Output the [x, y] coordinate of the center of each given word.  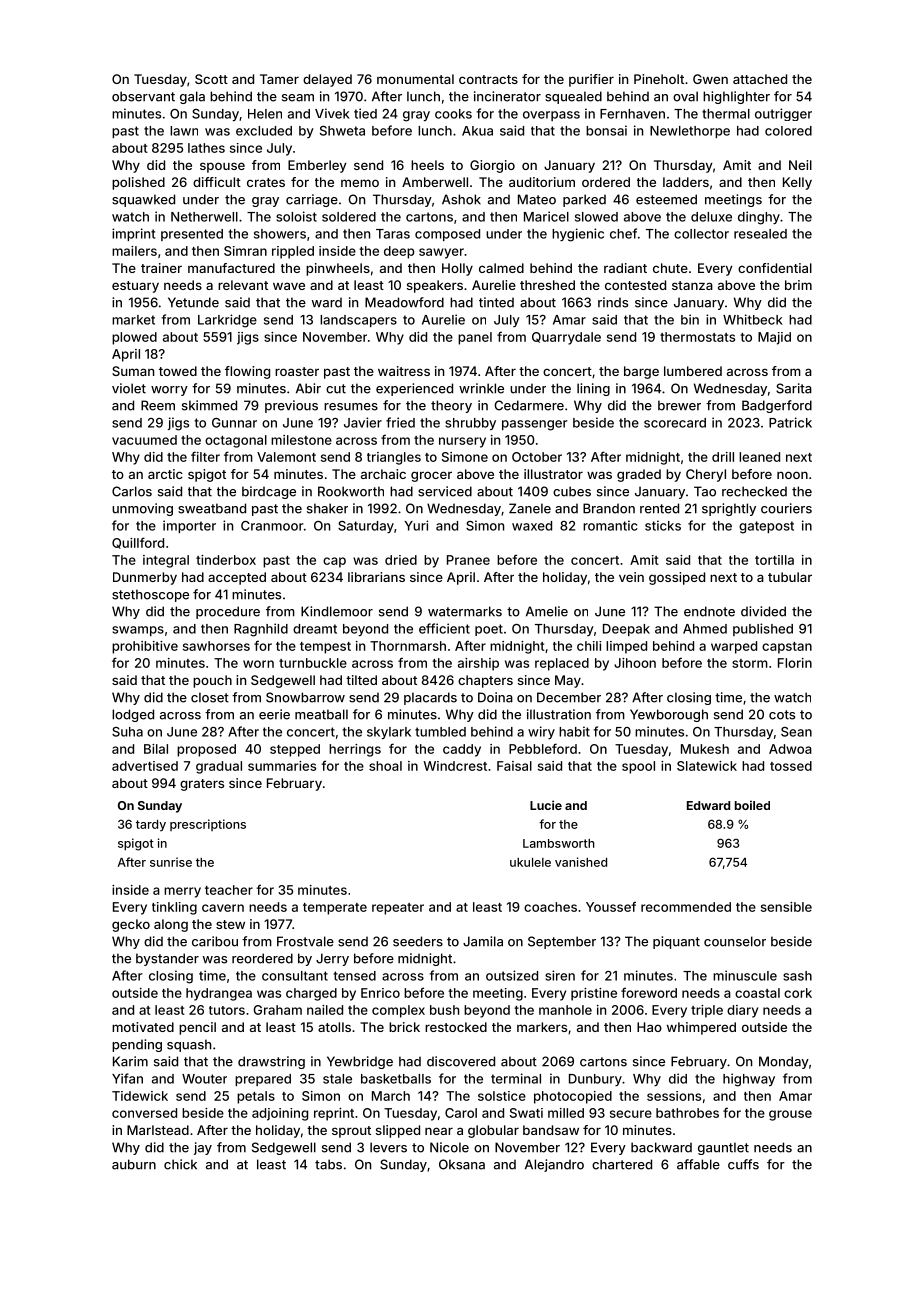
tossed [791, 766]
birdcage [269, 492]
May [568, 681]
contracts [488, 79]
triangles [394, 458]
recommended [686, 907]
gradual [219, 767]
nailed [325, 1010]
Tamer [279, 79]
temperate [335, 909]
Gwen [710, 79]
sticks [663, 525]
